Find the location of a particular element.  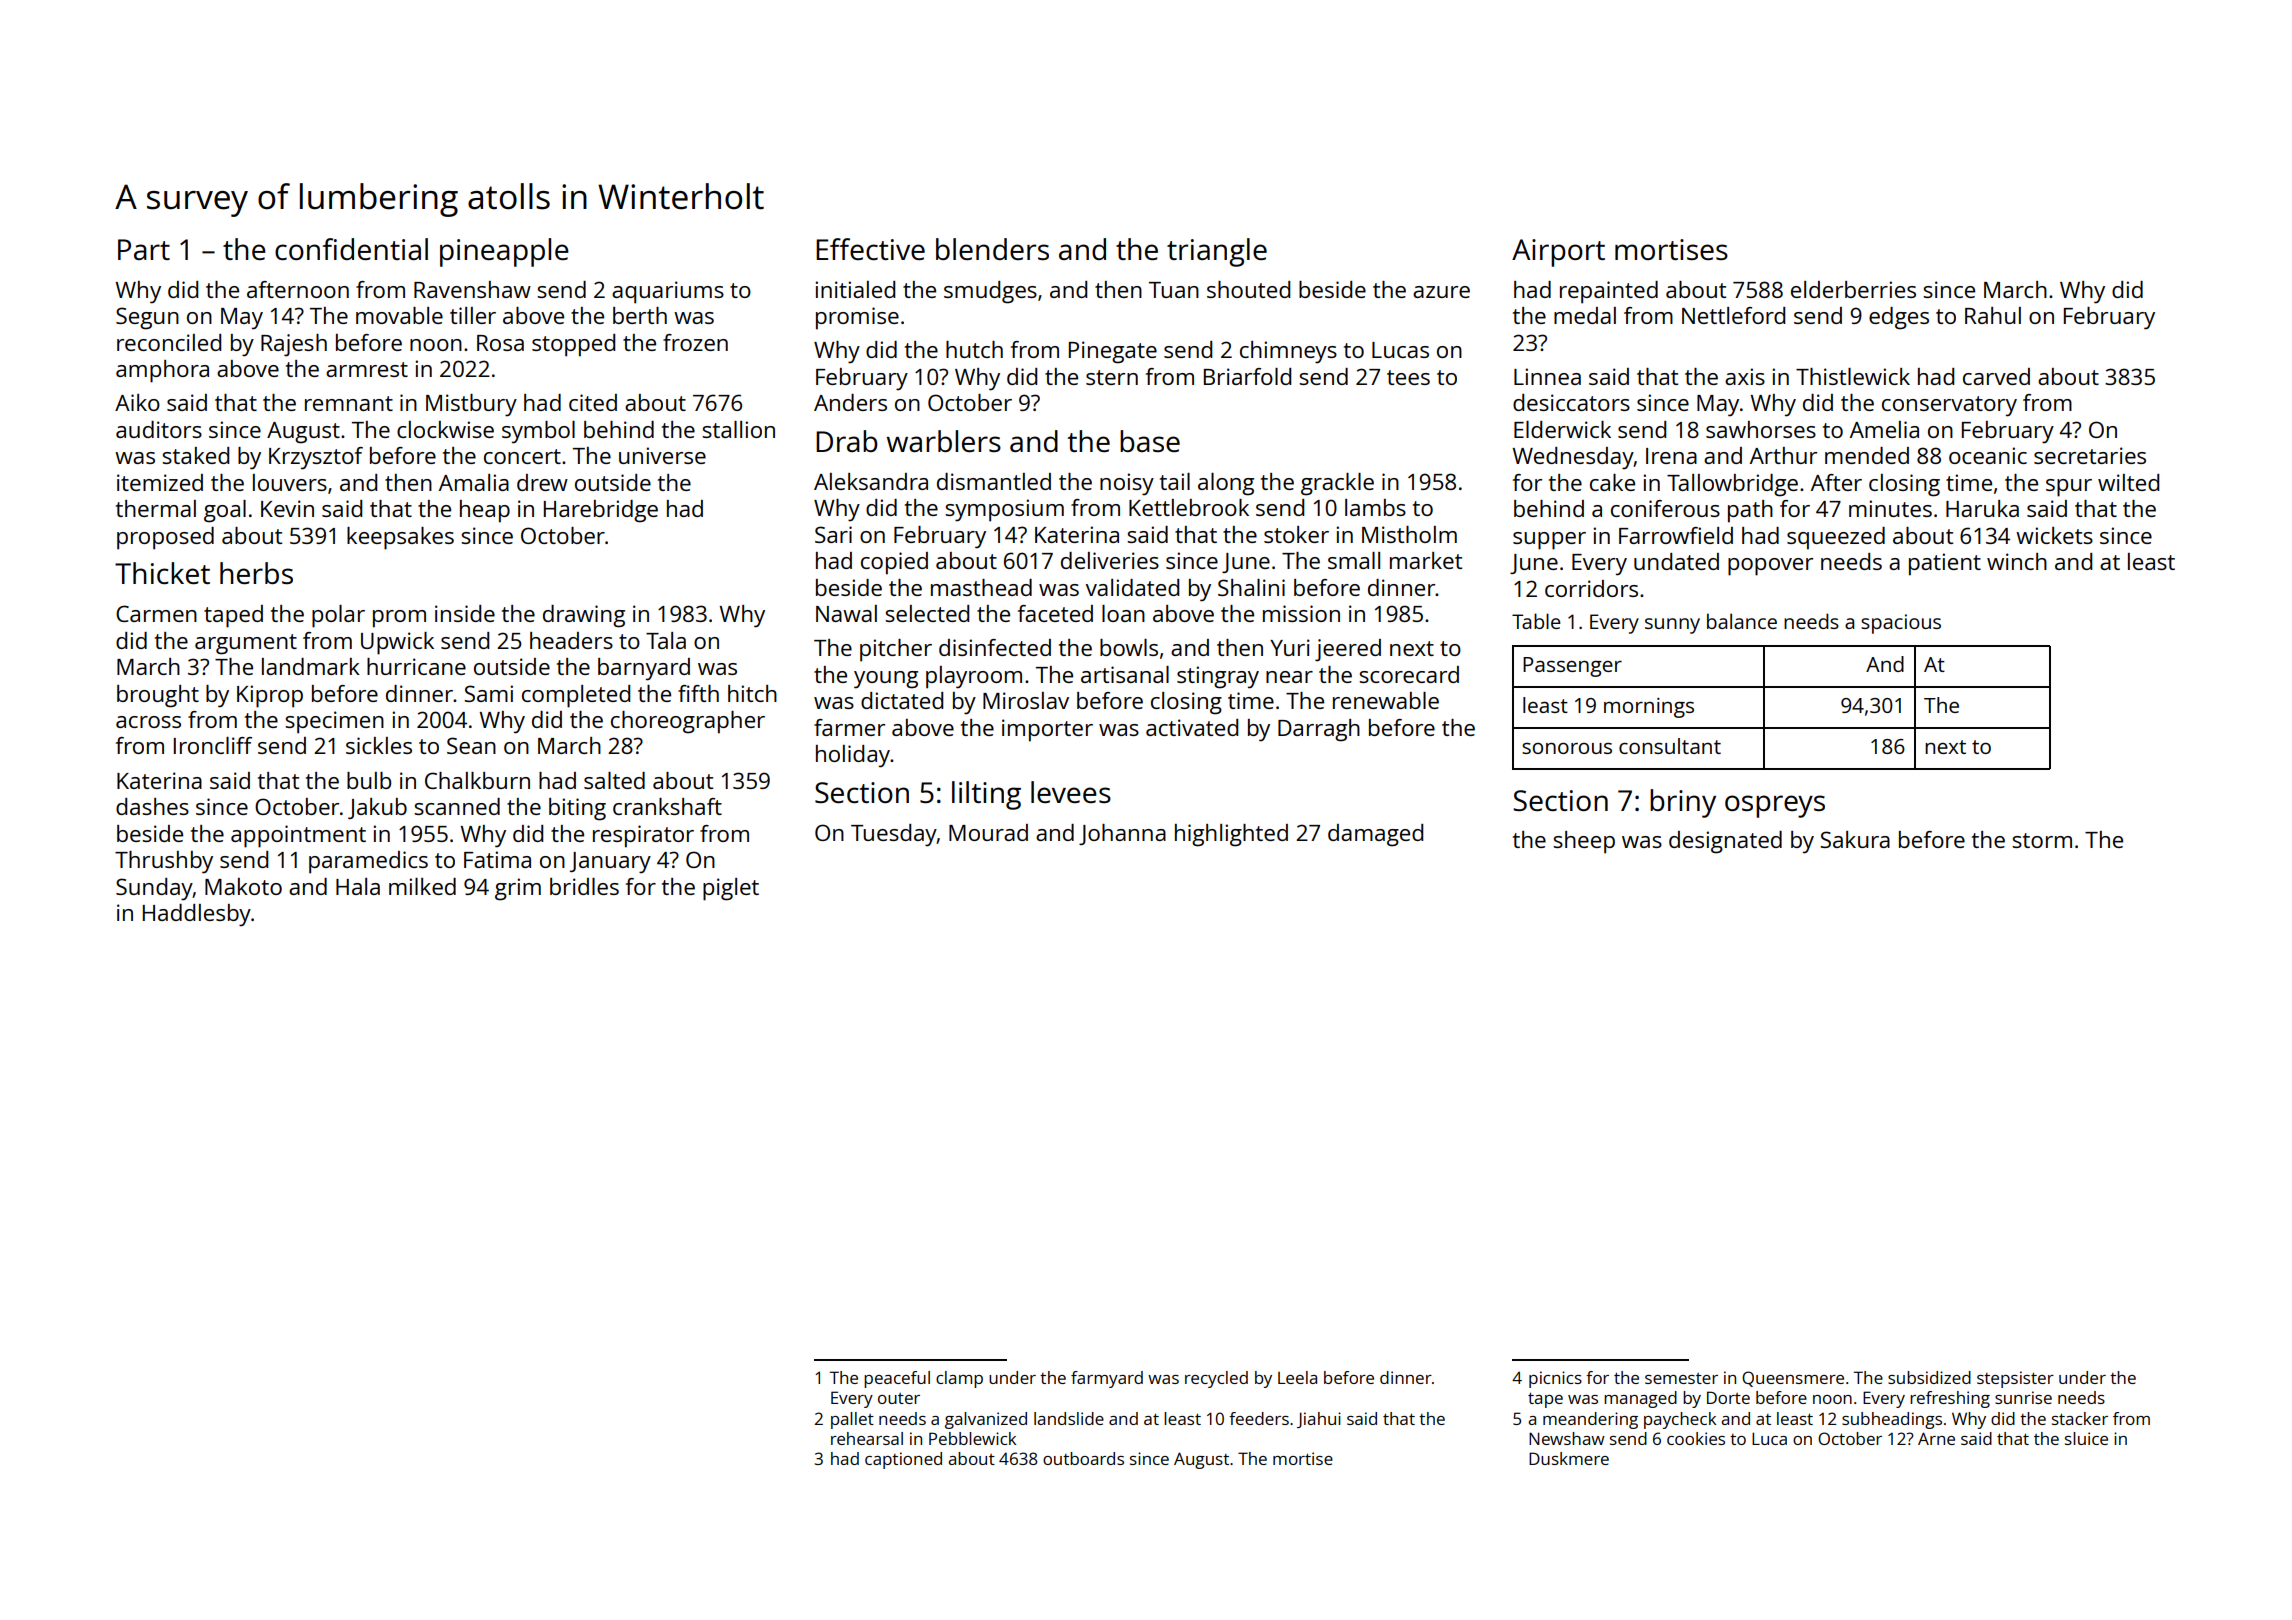

patient is located at coordinates (1945, 564).
